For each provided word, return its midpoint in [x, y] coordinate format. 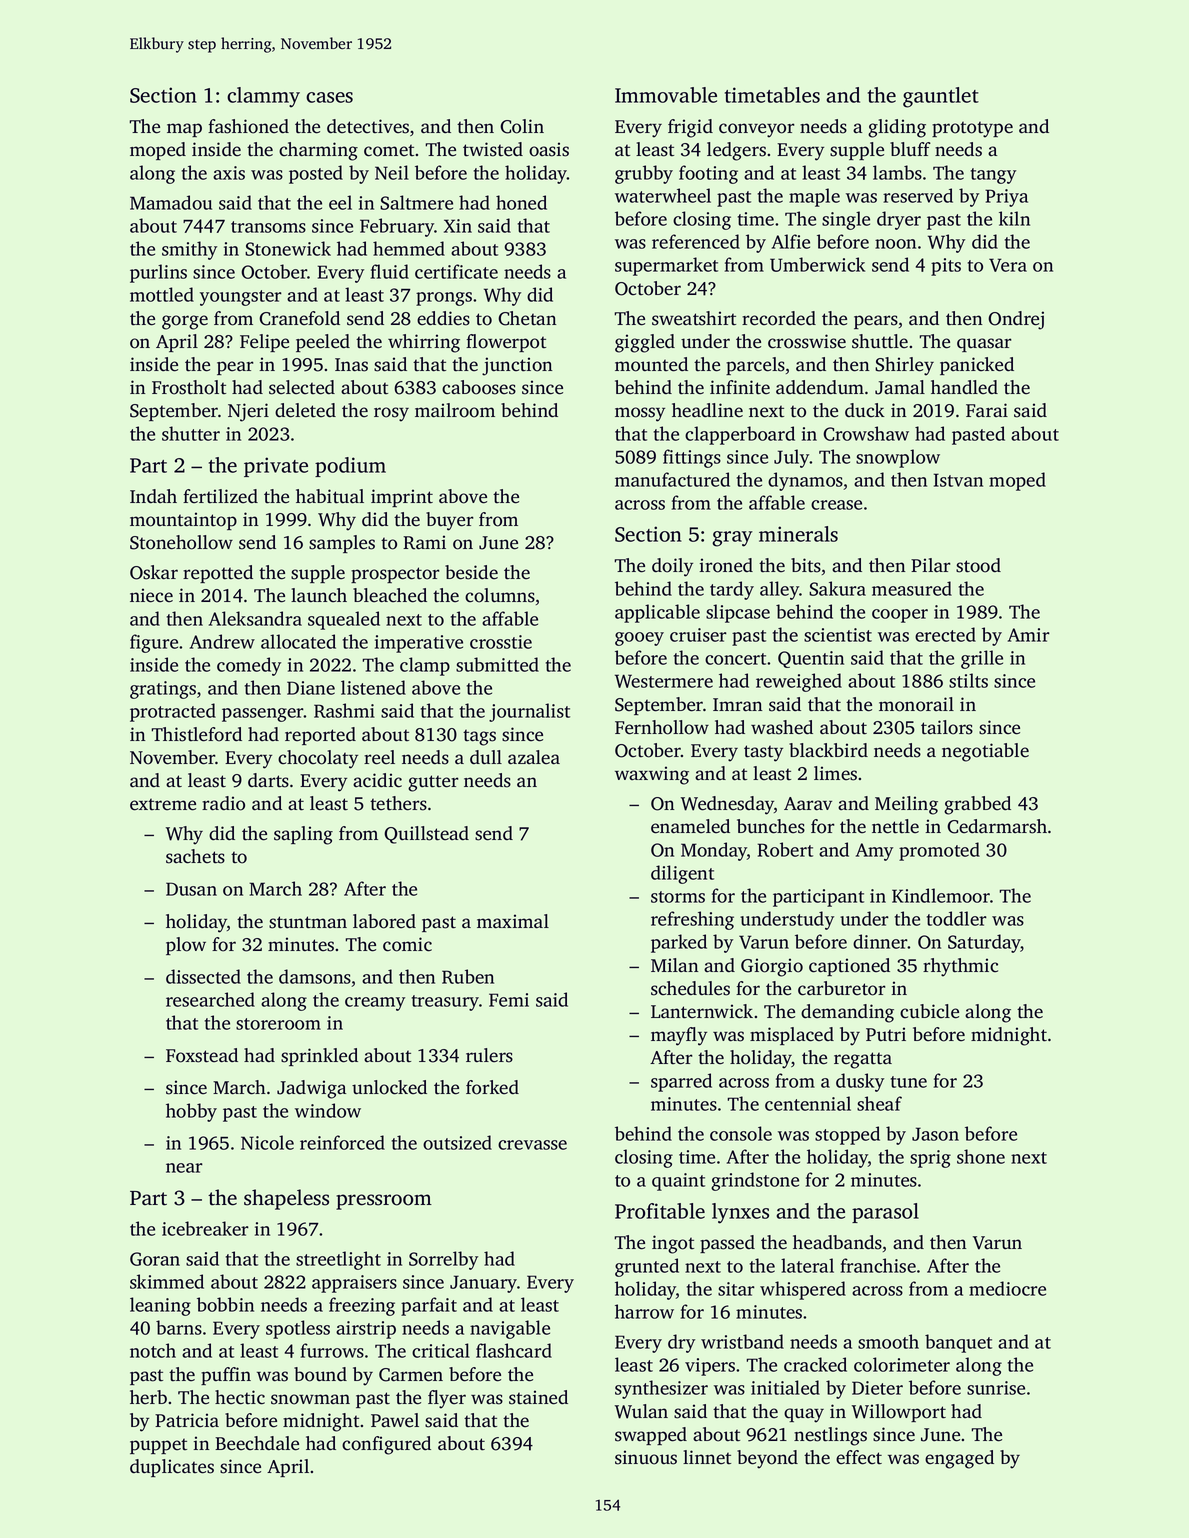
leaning [160, 1306]
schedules [690, 988]
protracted [173, 712]
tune [909, 1082]
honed [521, 202]
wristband [742, 1341]
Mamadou [171, 202]
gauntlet [941, 97]
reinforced [342, 1142]
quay [804, 1415]
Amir [1029, 635]
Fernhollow [662, 727]
